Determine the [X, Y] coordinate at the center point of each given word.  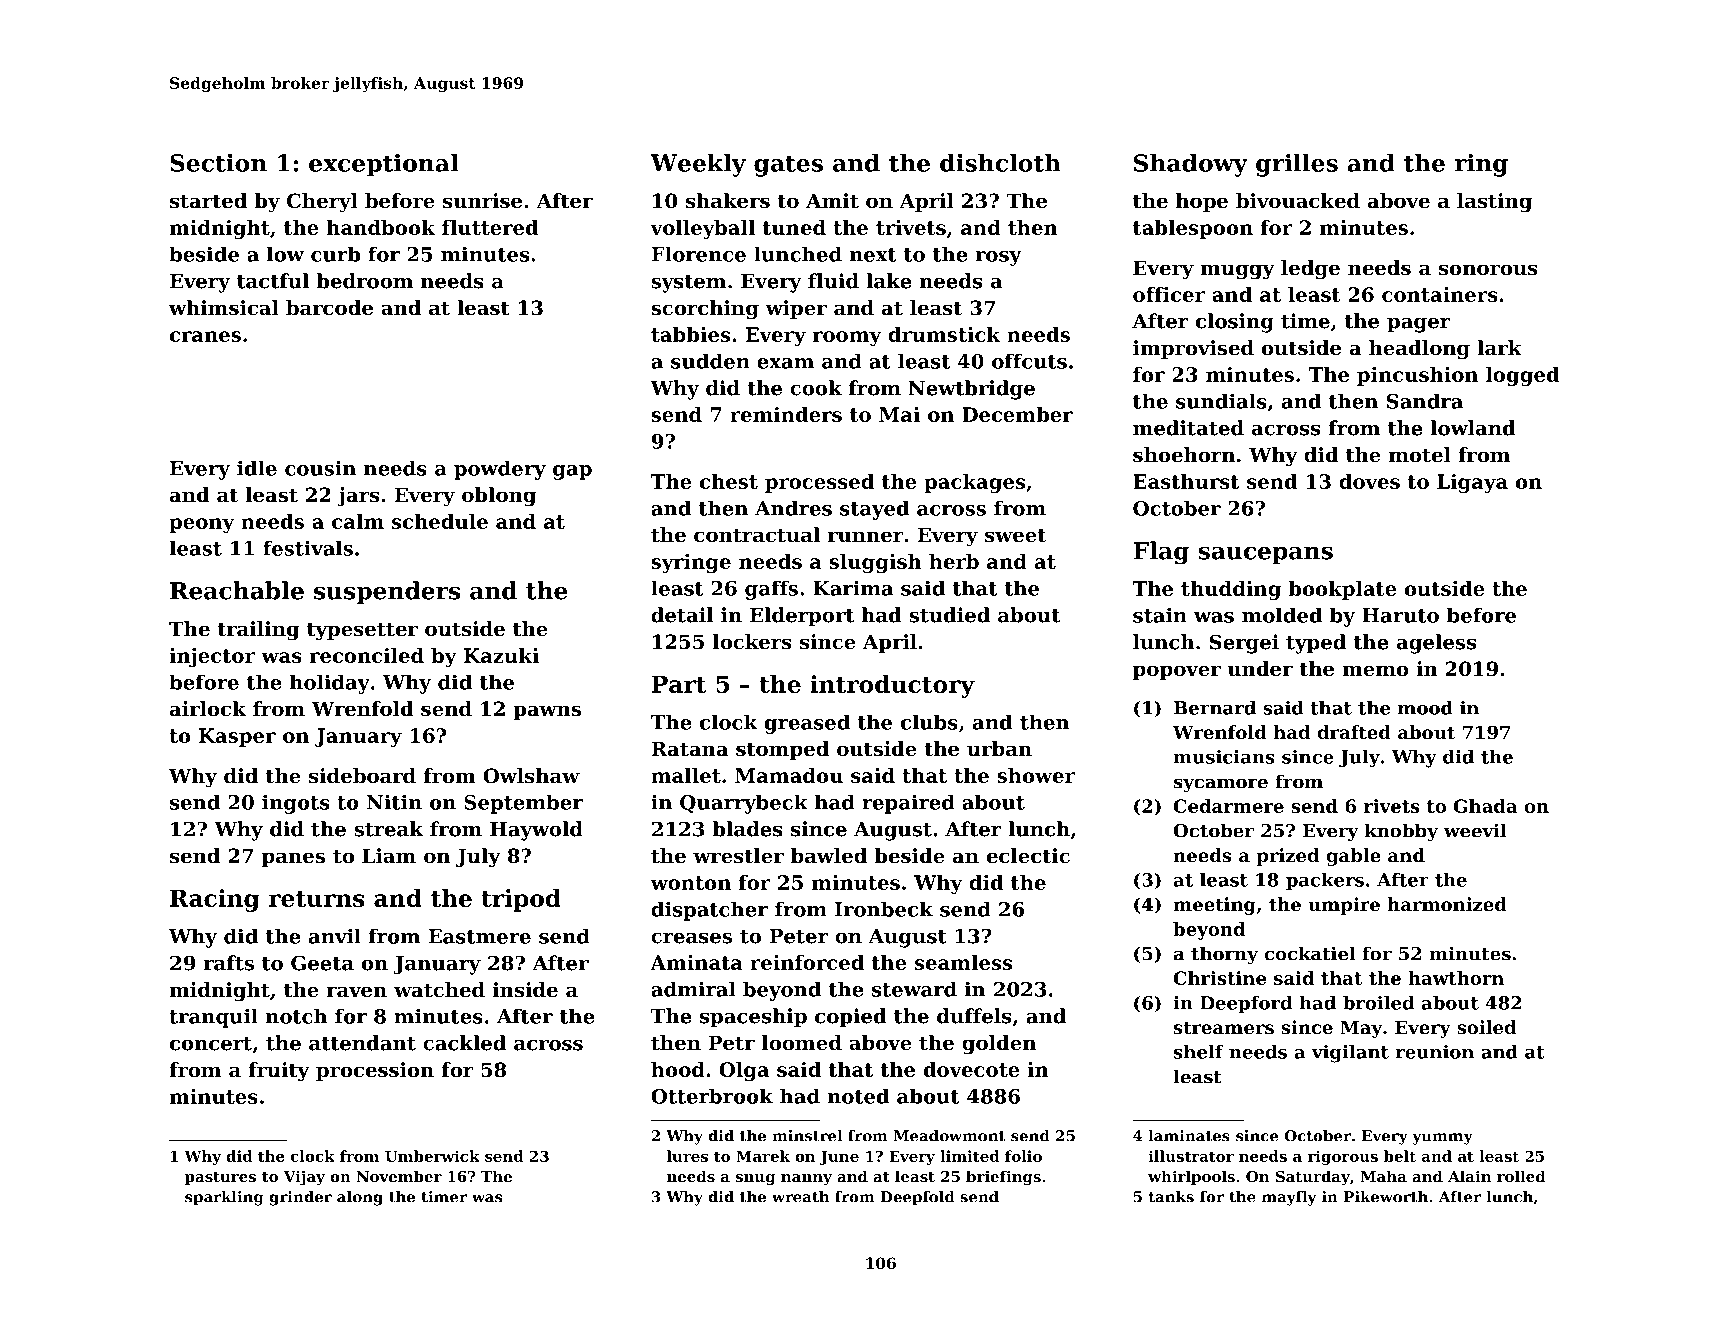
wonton [690, 883]
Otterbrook [712, 1096]
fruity [279, 1072]
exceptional [384, 165]
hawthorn [1456, 978]
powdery [500, 470]
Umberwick [432, 1156]
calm [358, 521]
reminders [786, 414]
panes [293, 859]
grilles [1297, 165]
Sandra [1425, 401]
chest [729, 481]
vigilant [1350, 1054]
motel [1420, 455]
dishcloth [1000, 162]
